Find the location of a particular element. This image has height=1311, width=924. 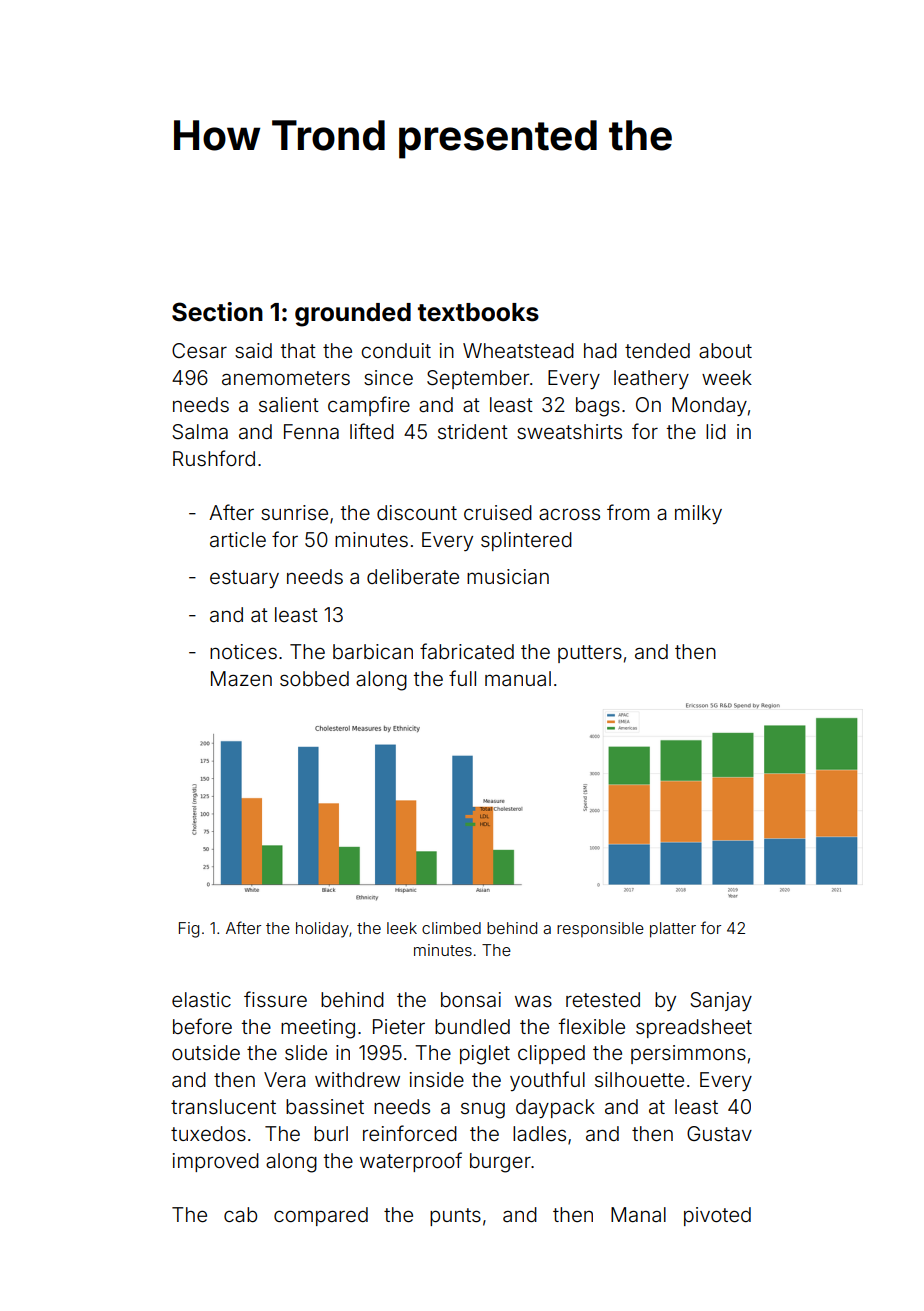

platter is located at coordinates (673, 930).
